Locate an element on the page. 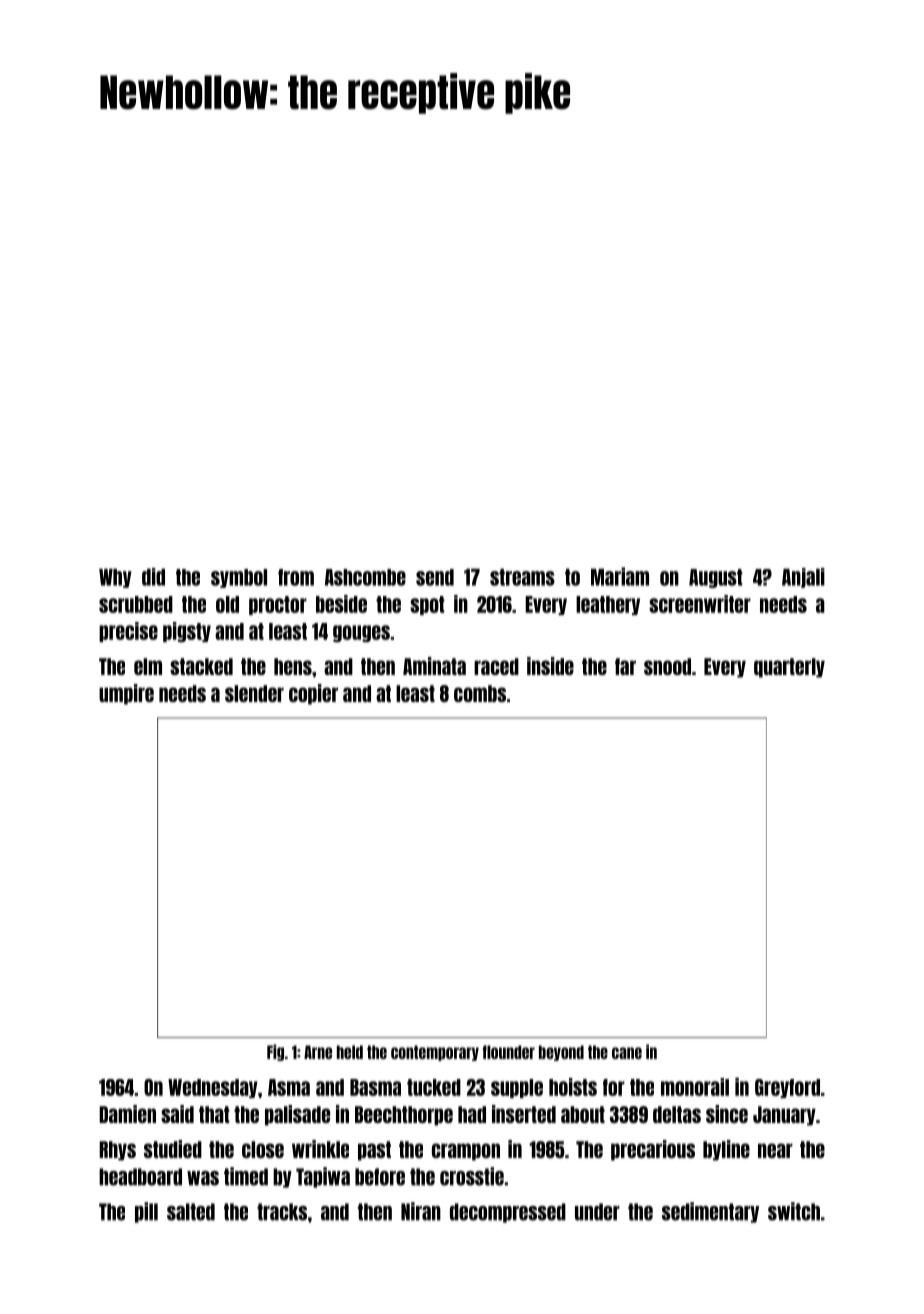 The image size is (924, 1314). proctor is located at coordinates (278, 605).
